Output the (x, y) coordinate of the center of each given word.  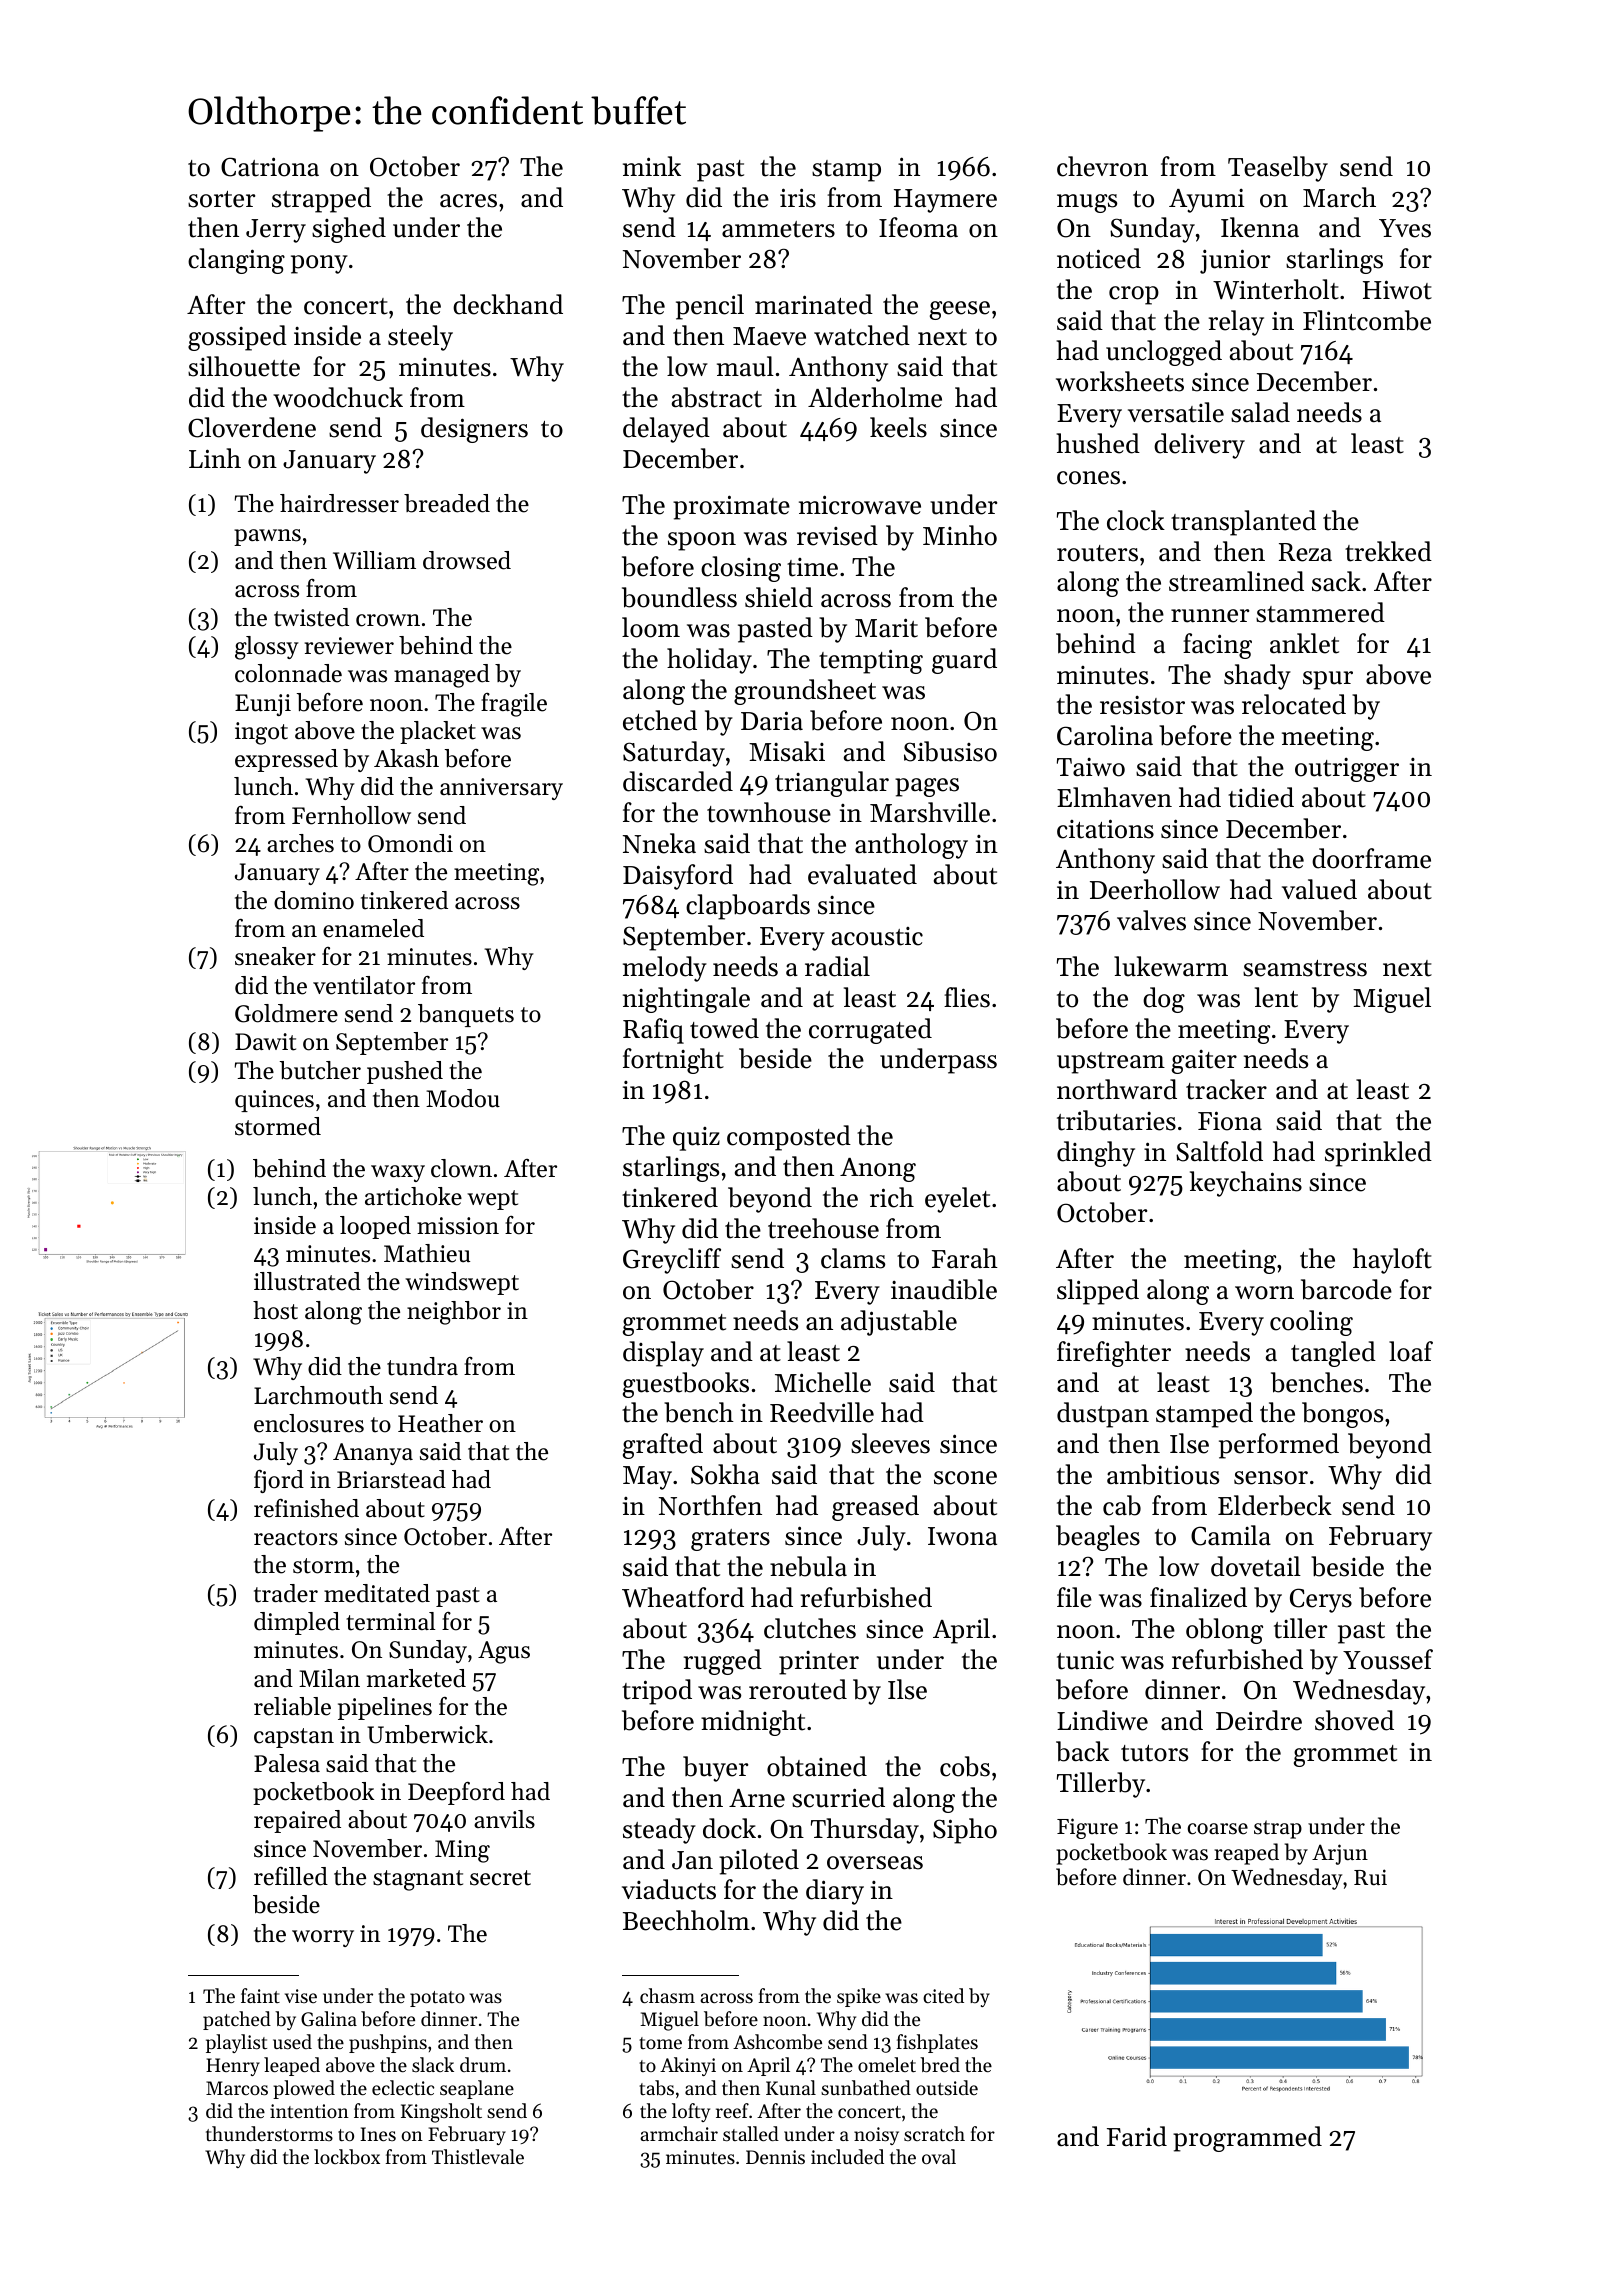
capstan (294, 1738)
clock (1136, 520)
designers (474, 430)
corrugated (870, 1031)
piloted (759, 1862)
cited (943, 1995)
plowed (304, 2089)
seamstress (1305, 968)
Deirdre (1259, 1720)
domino (314, 900)
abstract (717, 397)
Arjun (1340, 1854)
